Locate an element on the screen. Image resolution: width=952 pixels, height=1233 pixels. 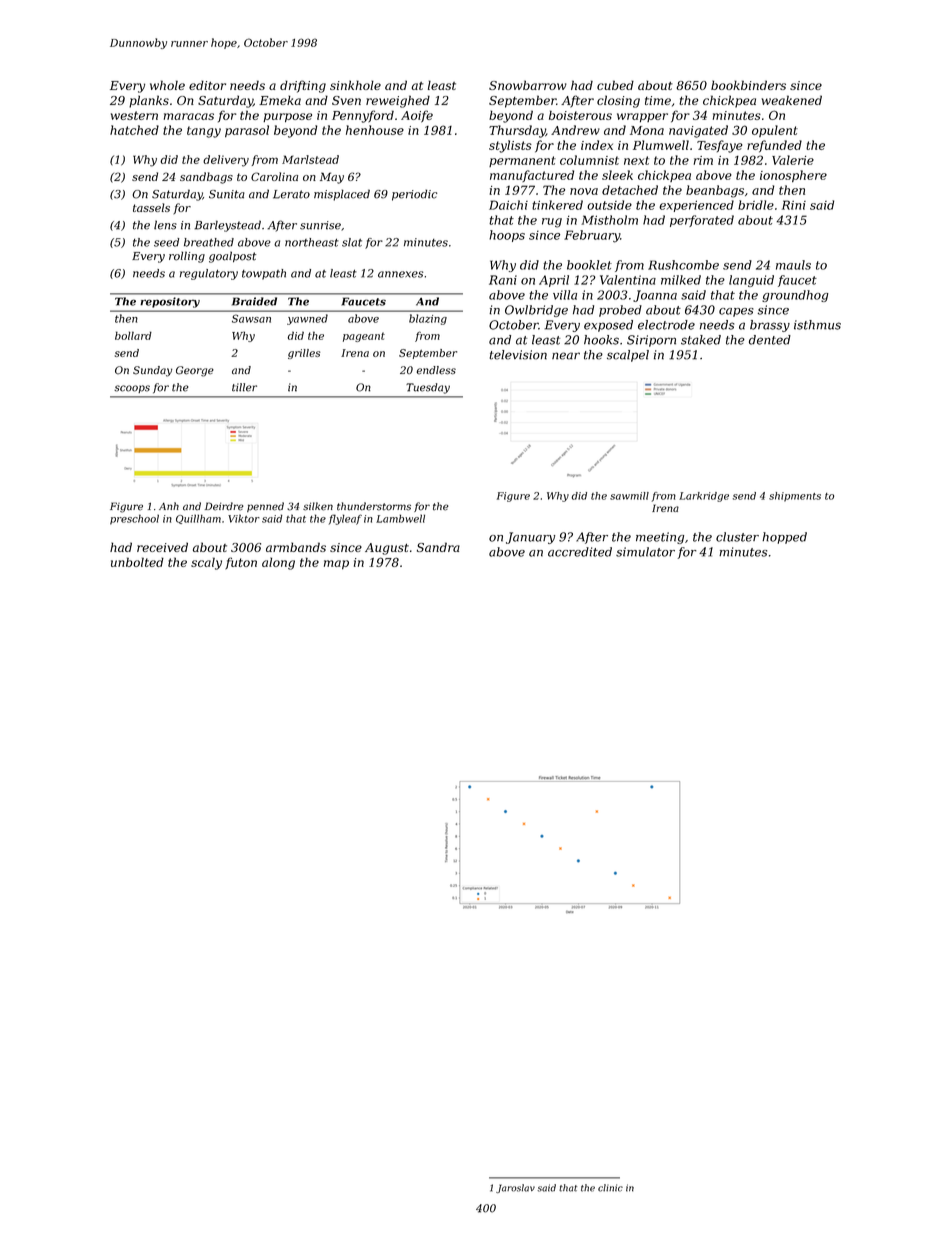
scaly is located at coordinates (206, 563).
